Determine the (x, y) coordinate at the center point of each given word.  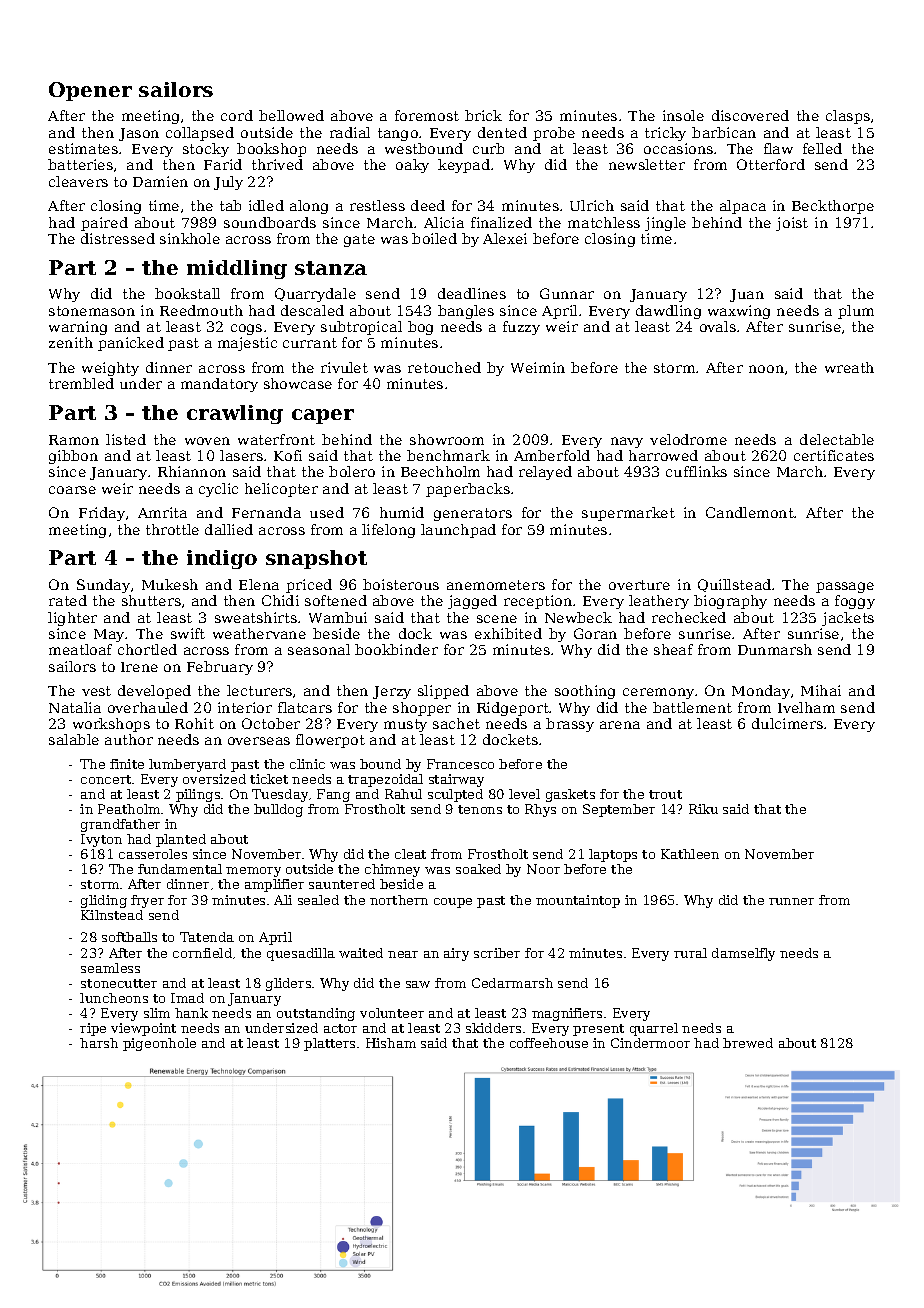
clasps (848, 117)
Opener (90, 91)
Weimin (538, 367)
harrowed (663, 455)
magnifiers (567, 1014)
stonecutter (119, 983)
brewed (748, 1043)
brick (483, 115)
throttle (172, 529)
